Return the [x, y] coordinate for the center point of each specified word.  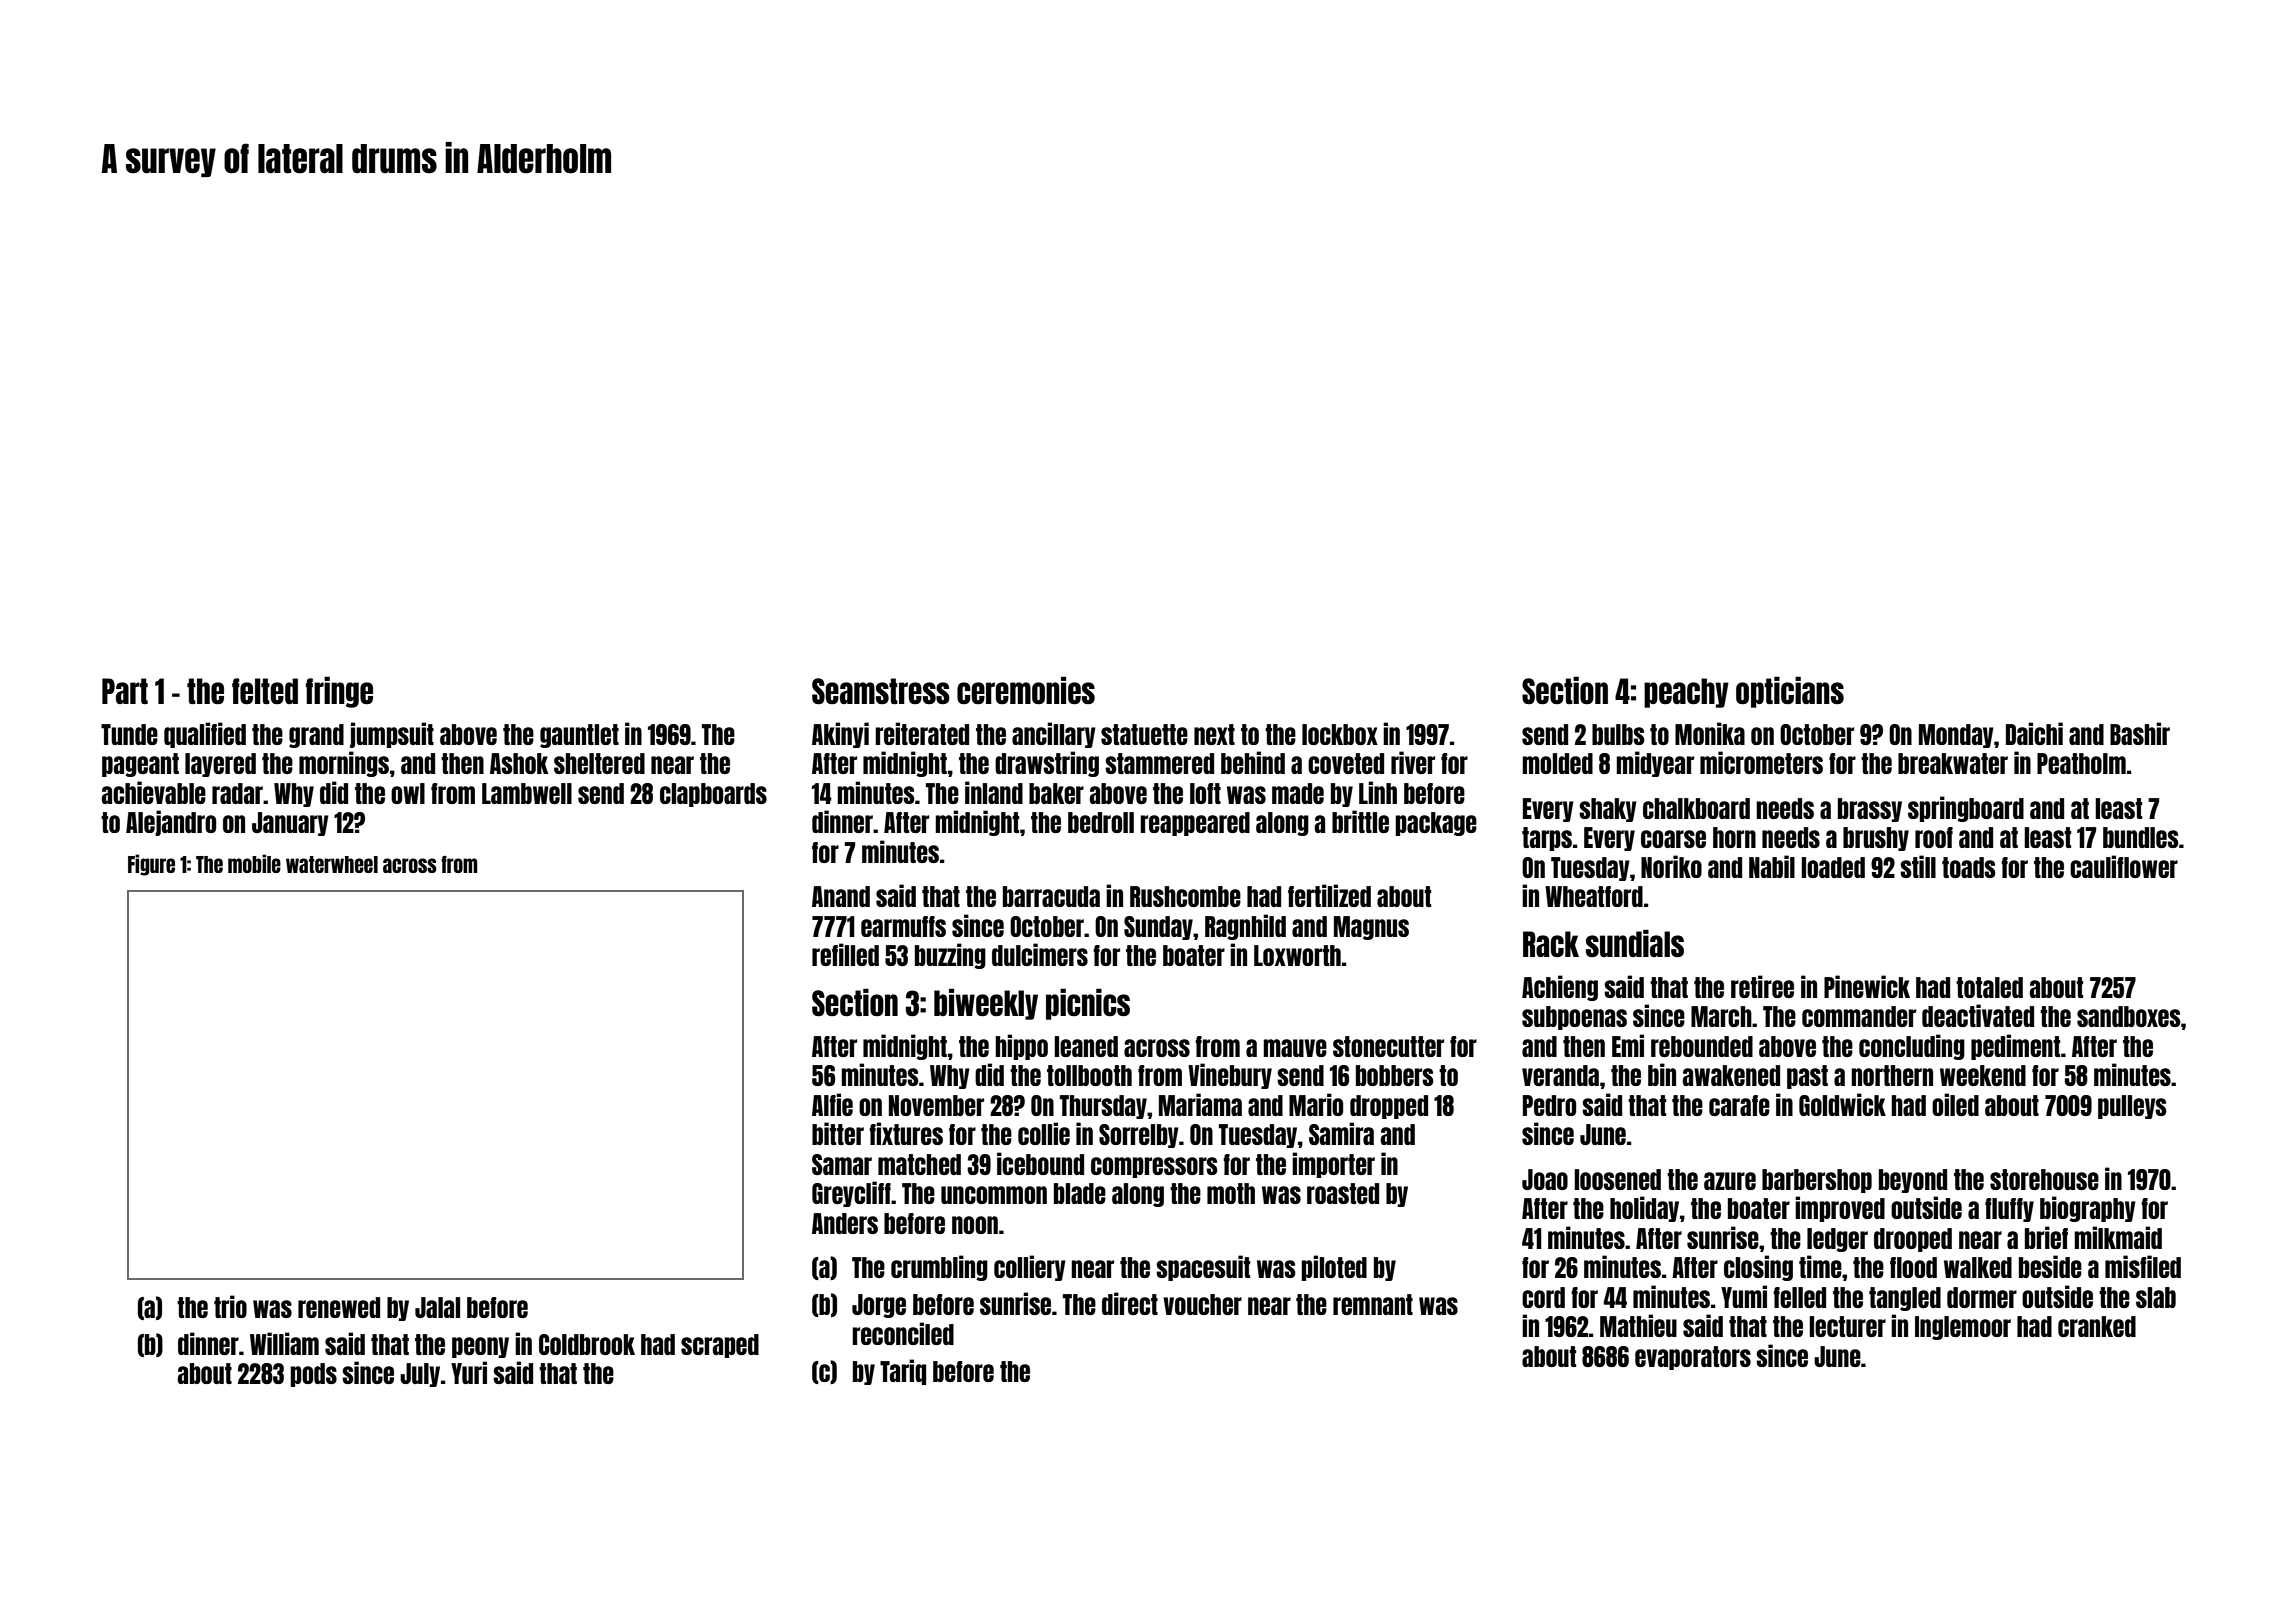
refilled [845, 954]
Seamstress [881, 691]
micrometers [1761, 762]
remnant [1373, 1304]
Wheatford [1594, 896]
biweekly [986, 1004]
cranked [2097, 1326]
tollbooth [1089, 1075]
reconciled [903, 1333]
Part [125, 691]
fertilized [1329, 895]
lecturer [1847, 1326]
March [1721, 1016]
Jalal [437, 1307]
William [284, 1343]
